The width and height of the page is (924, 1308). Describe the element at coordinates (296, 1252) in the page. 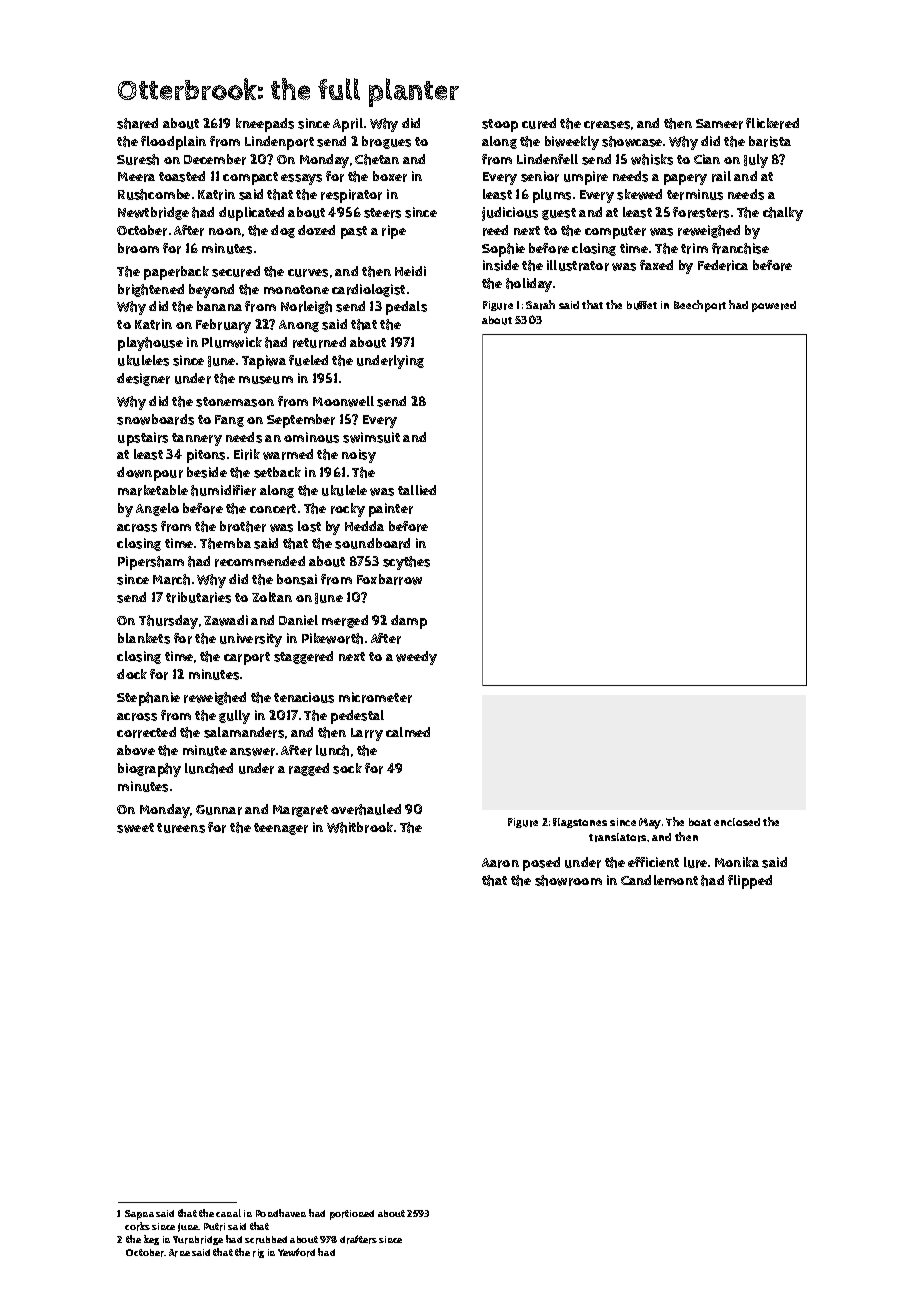

I see `Yewford` at that location.
